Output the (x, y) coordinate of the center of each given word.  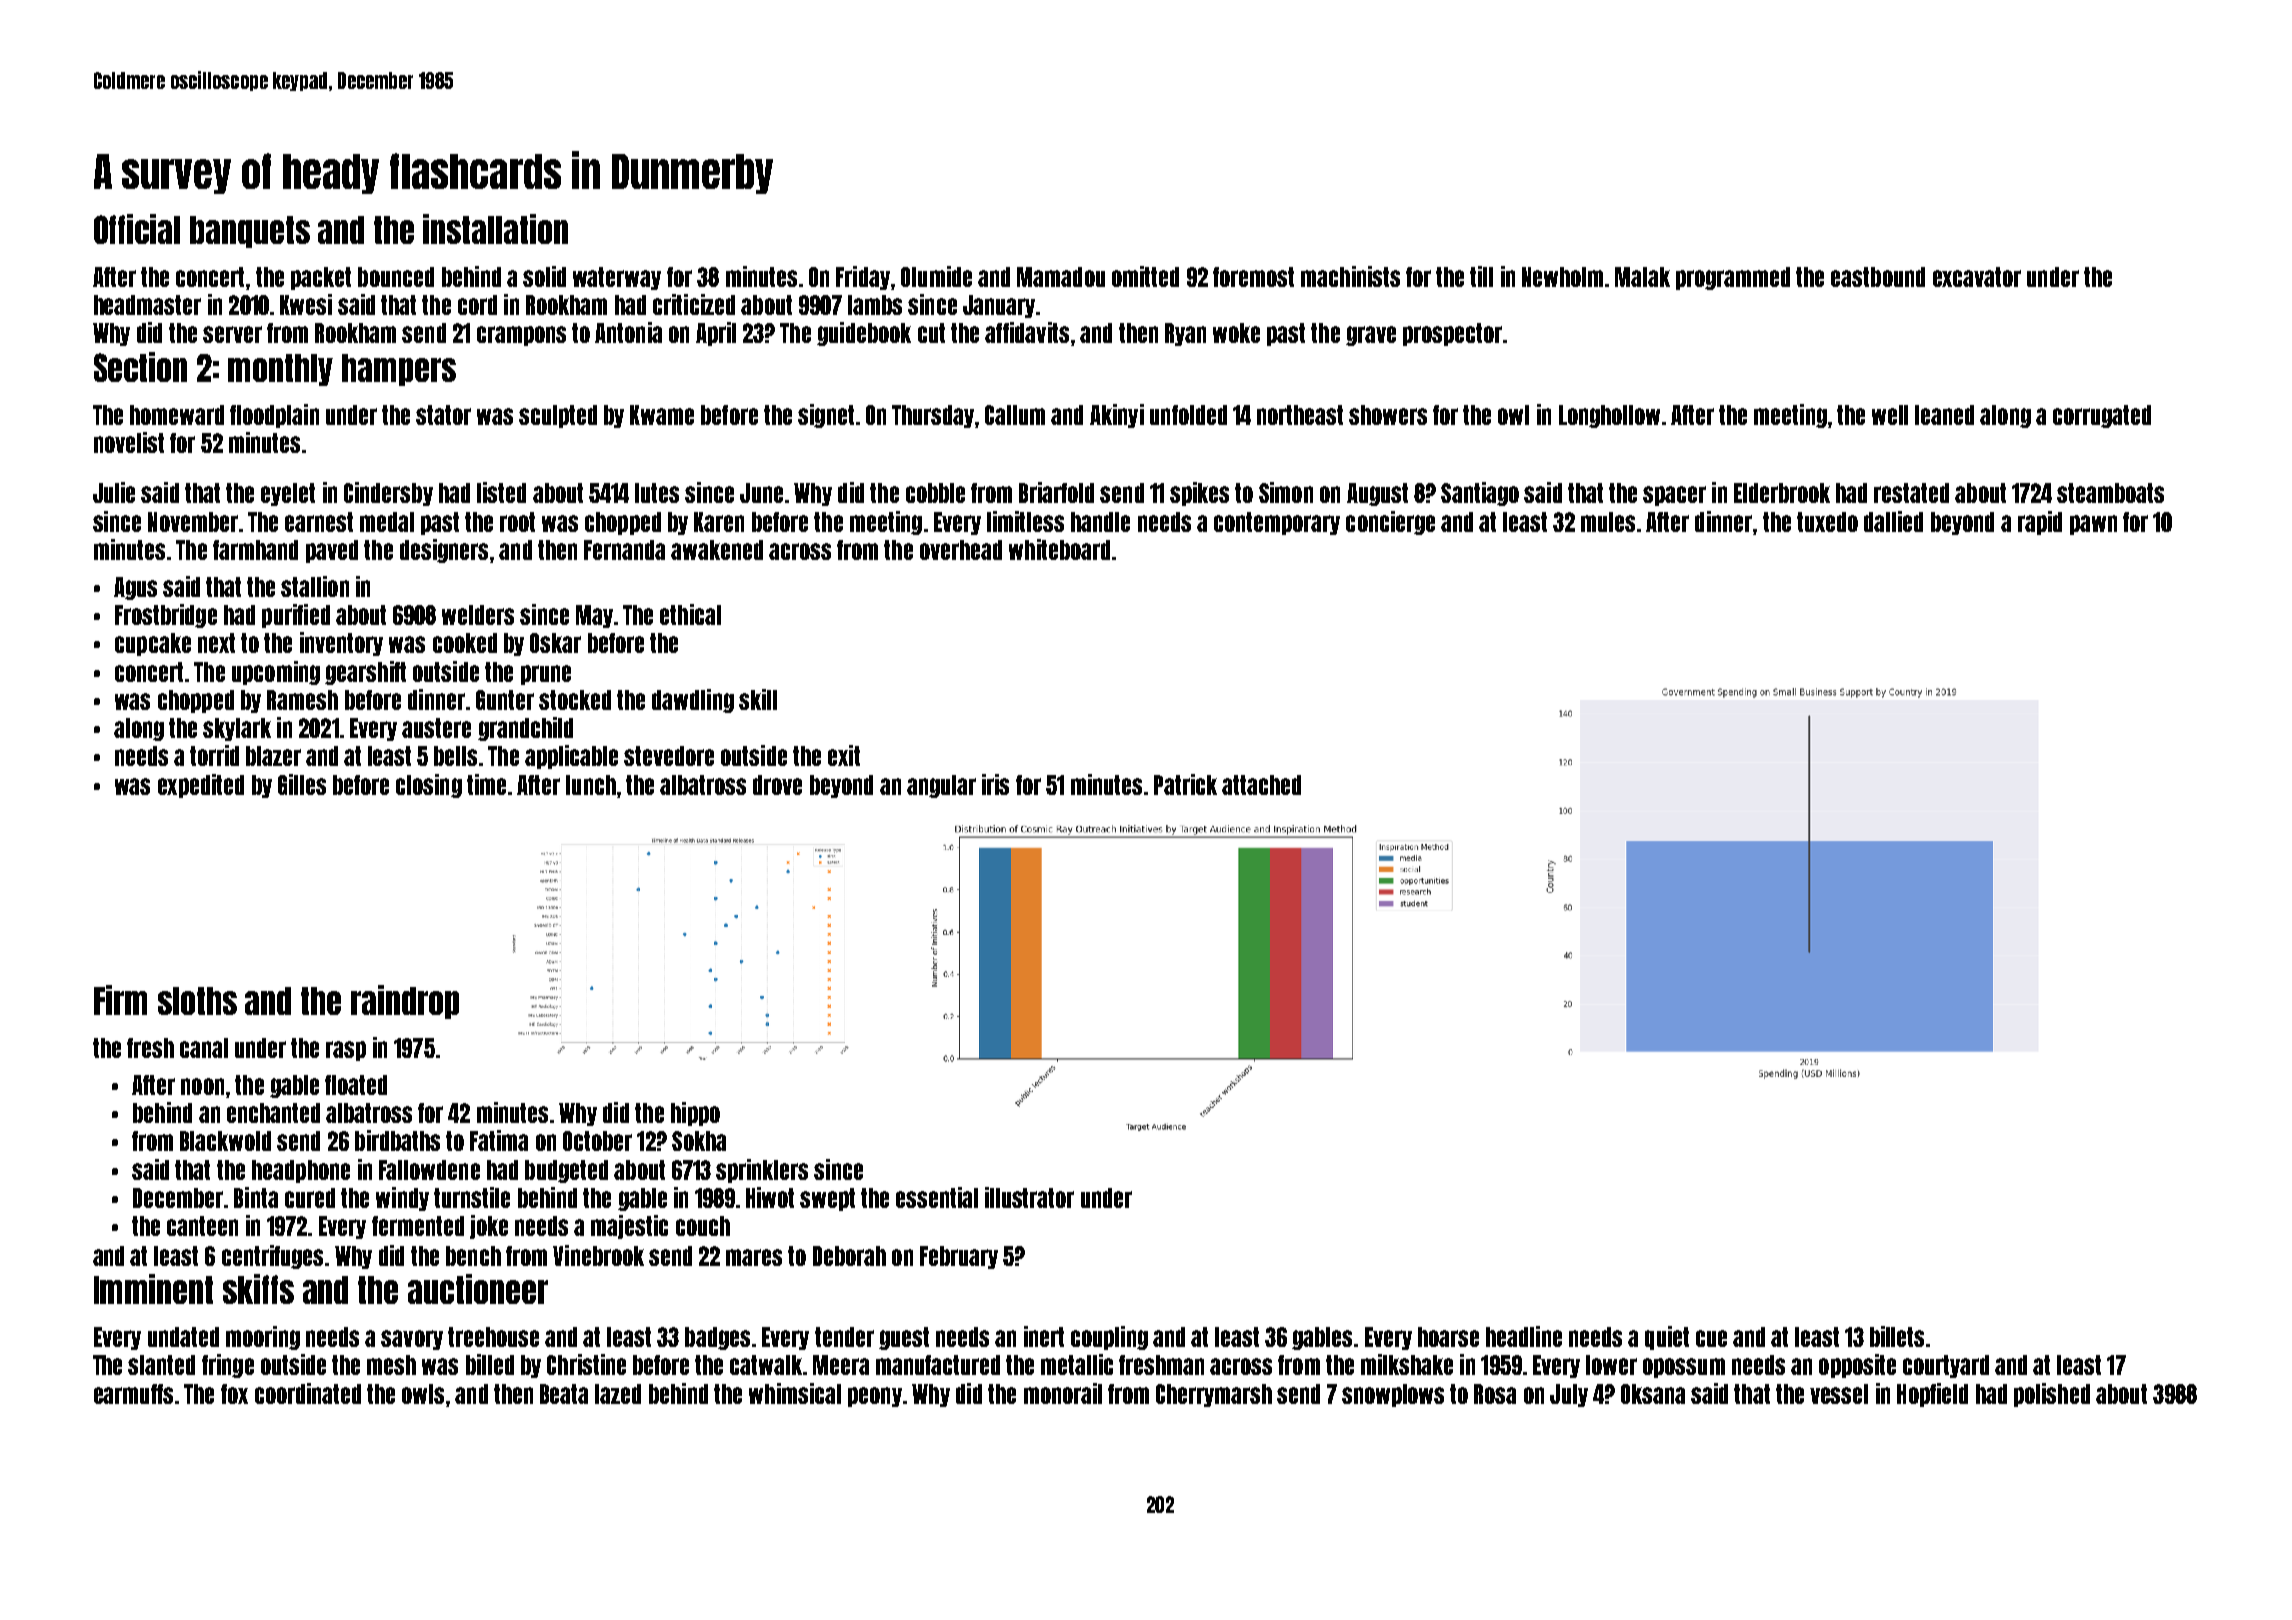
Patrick (1185, 784)
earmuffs (133, 1394)
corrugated (2102, 416)
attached (1261, 785)
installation (495, 229)
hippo (695, 1114)
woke (1236, 333)
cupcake (153, 644)
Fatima (499, 1140)
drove (777, 785)
